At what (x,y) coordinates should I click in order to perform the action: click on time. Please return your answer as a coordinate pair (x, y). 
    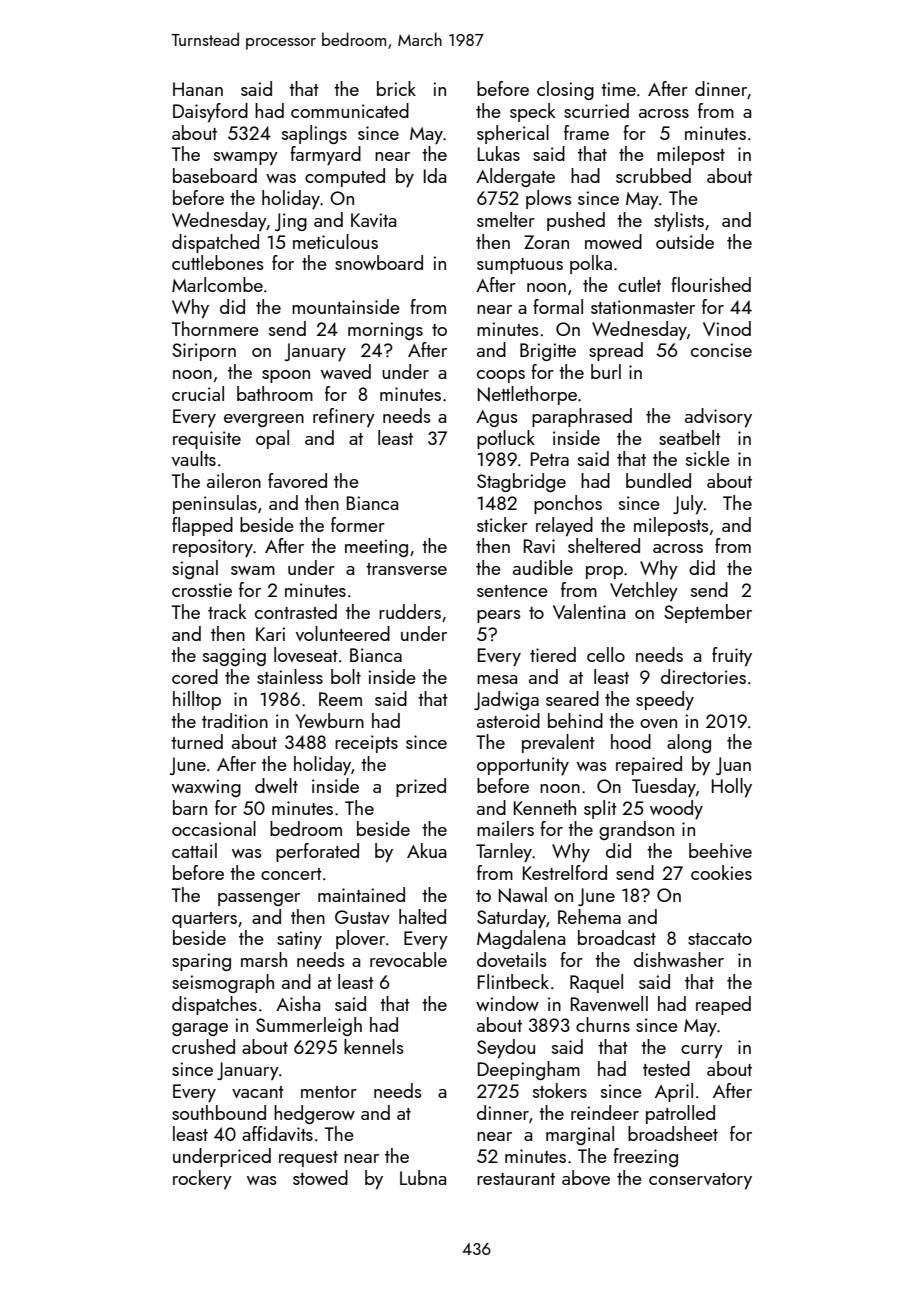
    Looking at the image, I should click on (618, 89).
